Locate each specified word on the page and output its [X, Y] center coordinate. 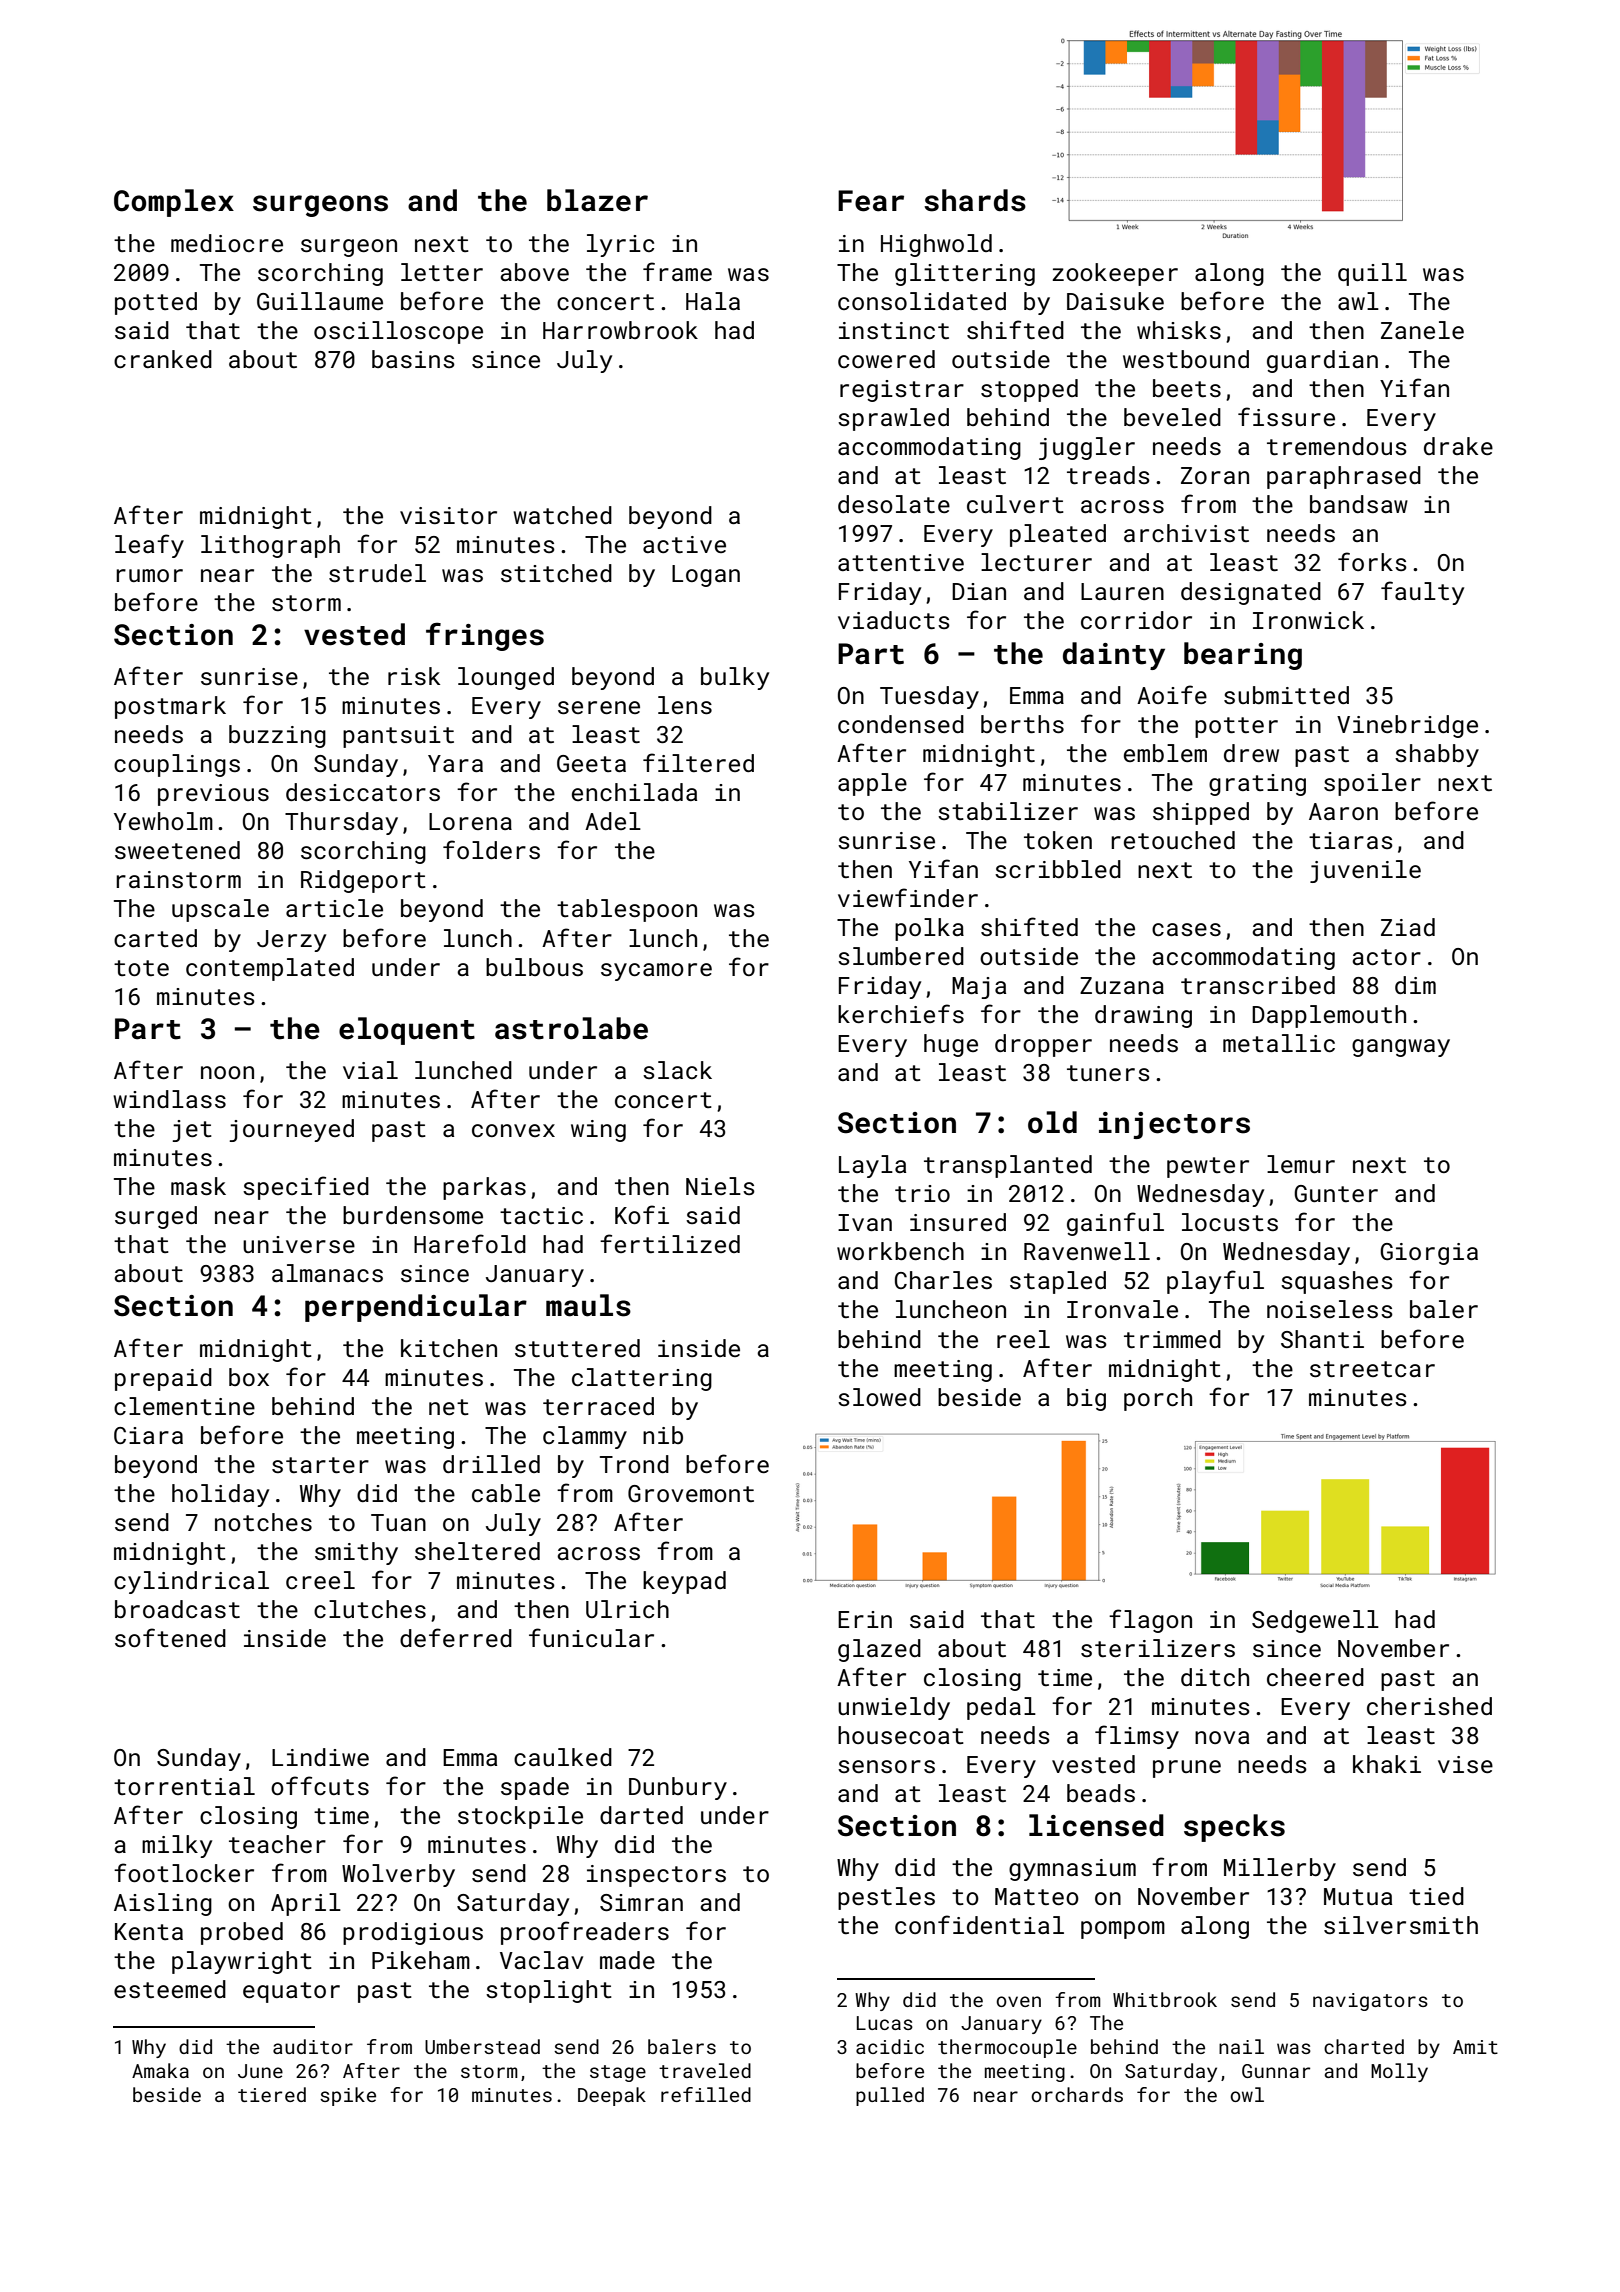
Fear [871, 201]
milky [177, 1846]
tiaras [1351, 840]
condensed [901, 724]
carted [155, 938]
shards [975, 200]
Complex [174, 203]
